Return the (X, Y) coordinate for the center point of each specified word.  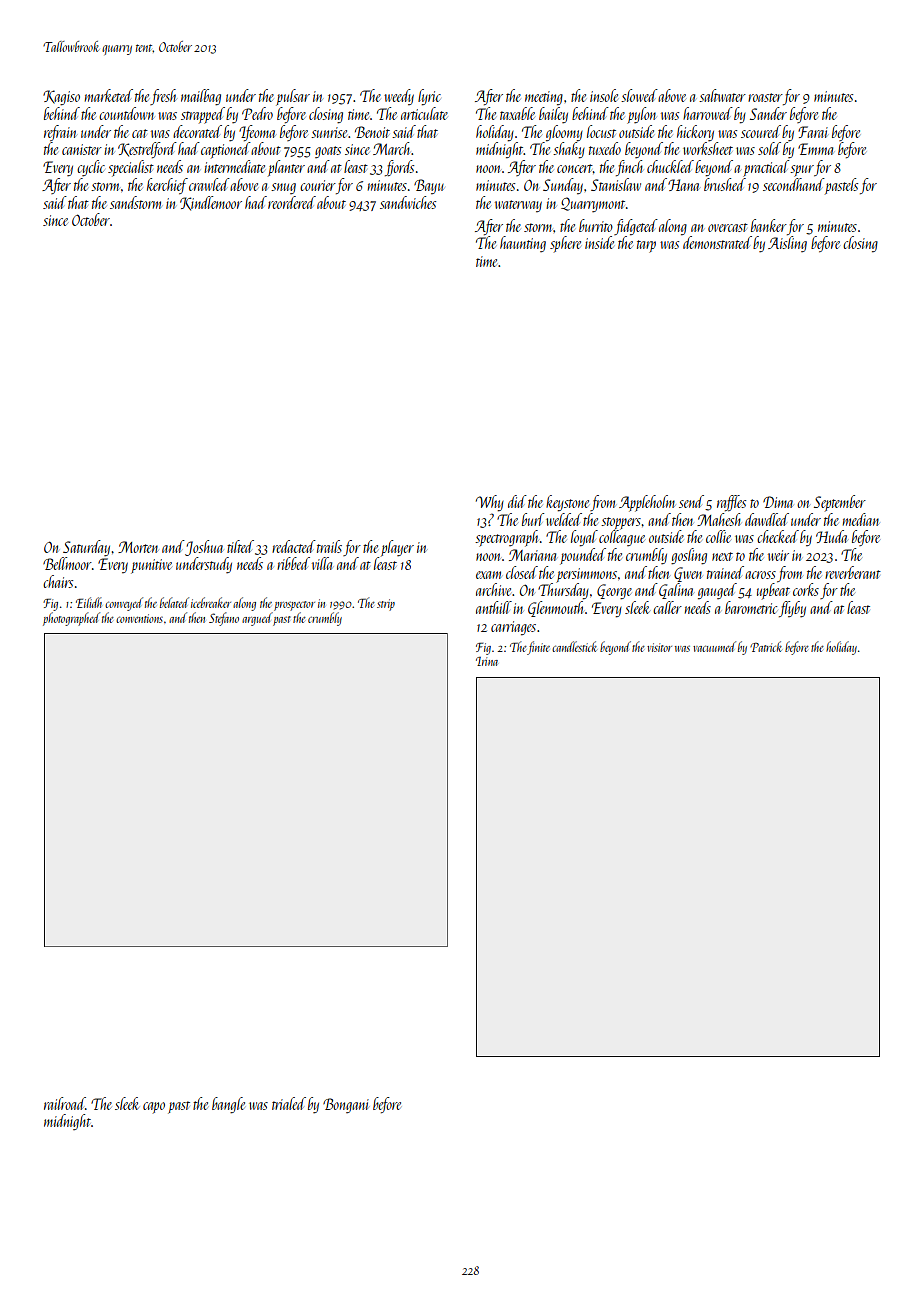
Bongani (346, 1105)
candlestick (574, 646)
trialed (289, 1103)
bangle (228, 1105)
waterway (518, 206)
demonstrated (717, 242)
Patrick (766, 646)
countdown (126, 113)
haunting (523, 244)
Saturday (86, 548)
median (861, 519)
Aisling (787, 244)
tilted (240, 546)
